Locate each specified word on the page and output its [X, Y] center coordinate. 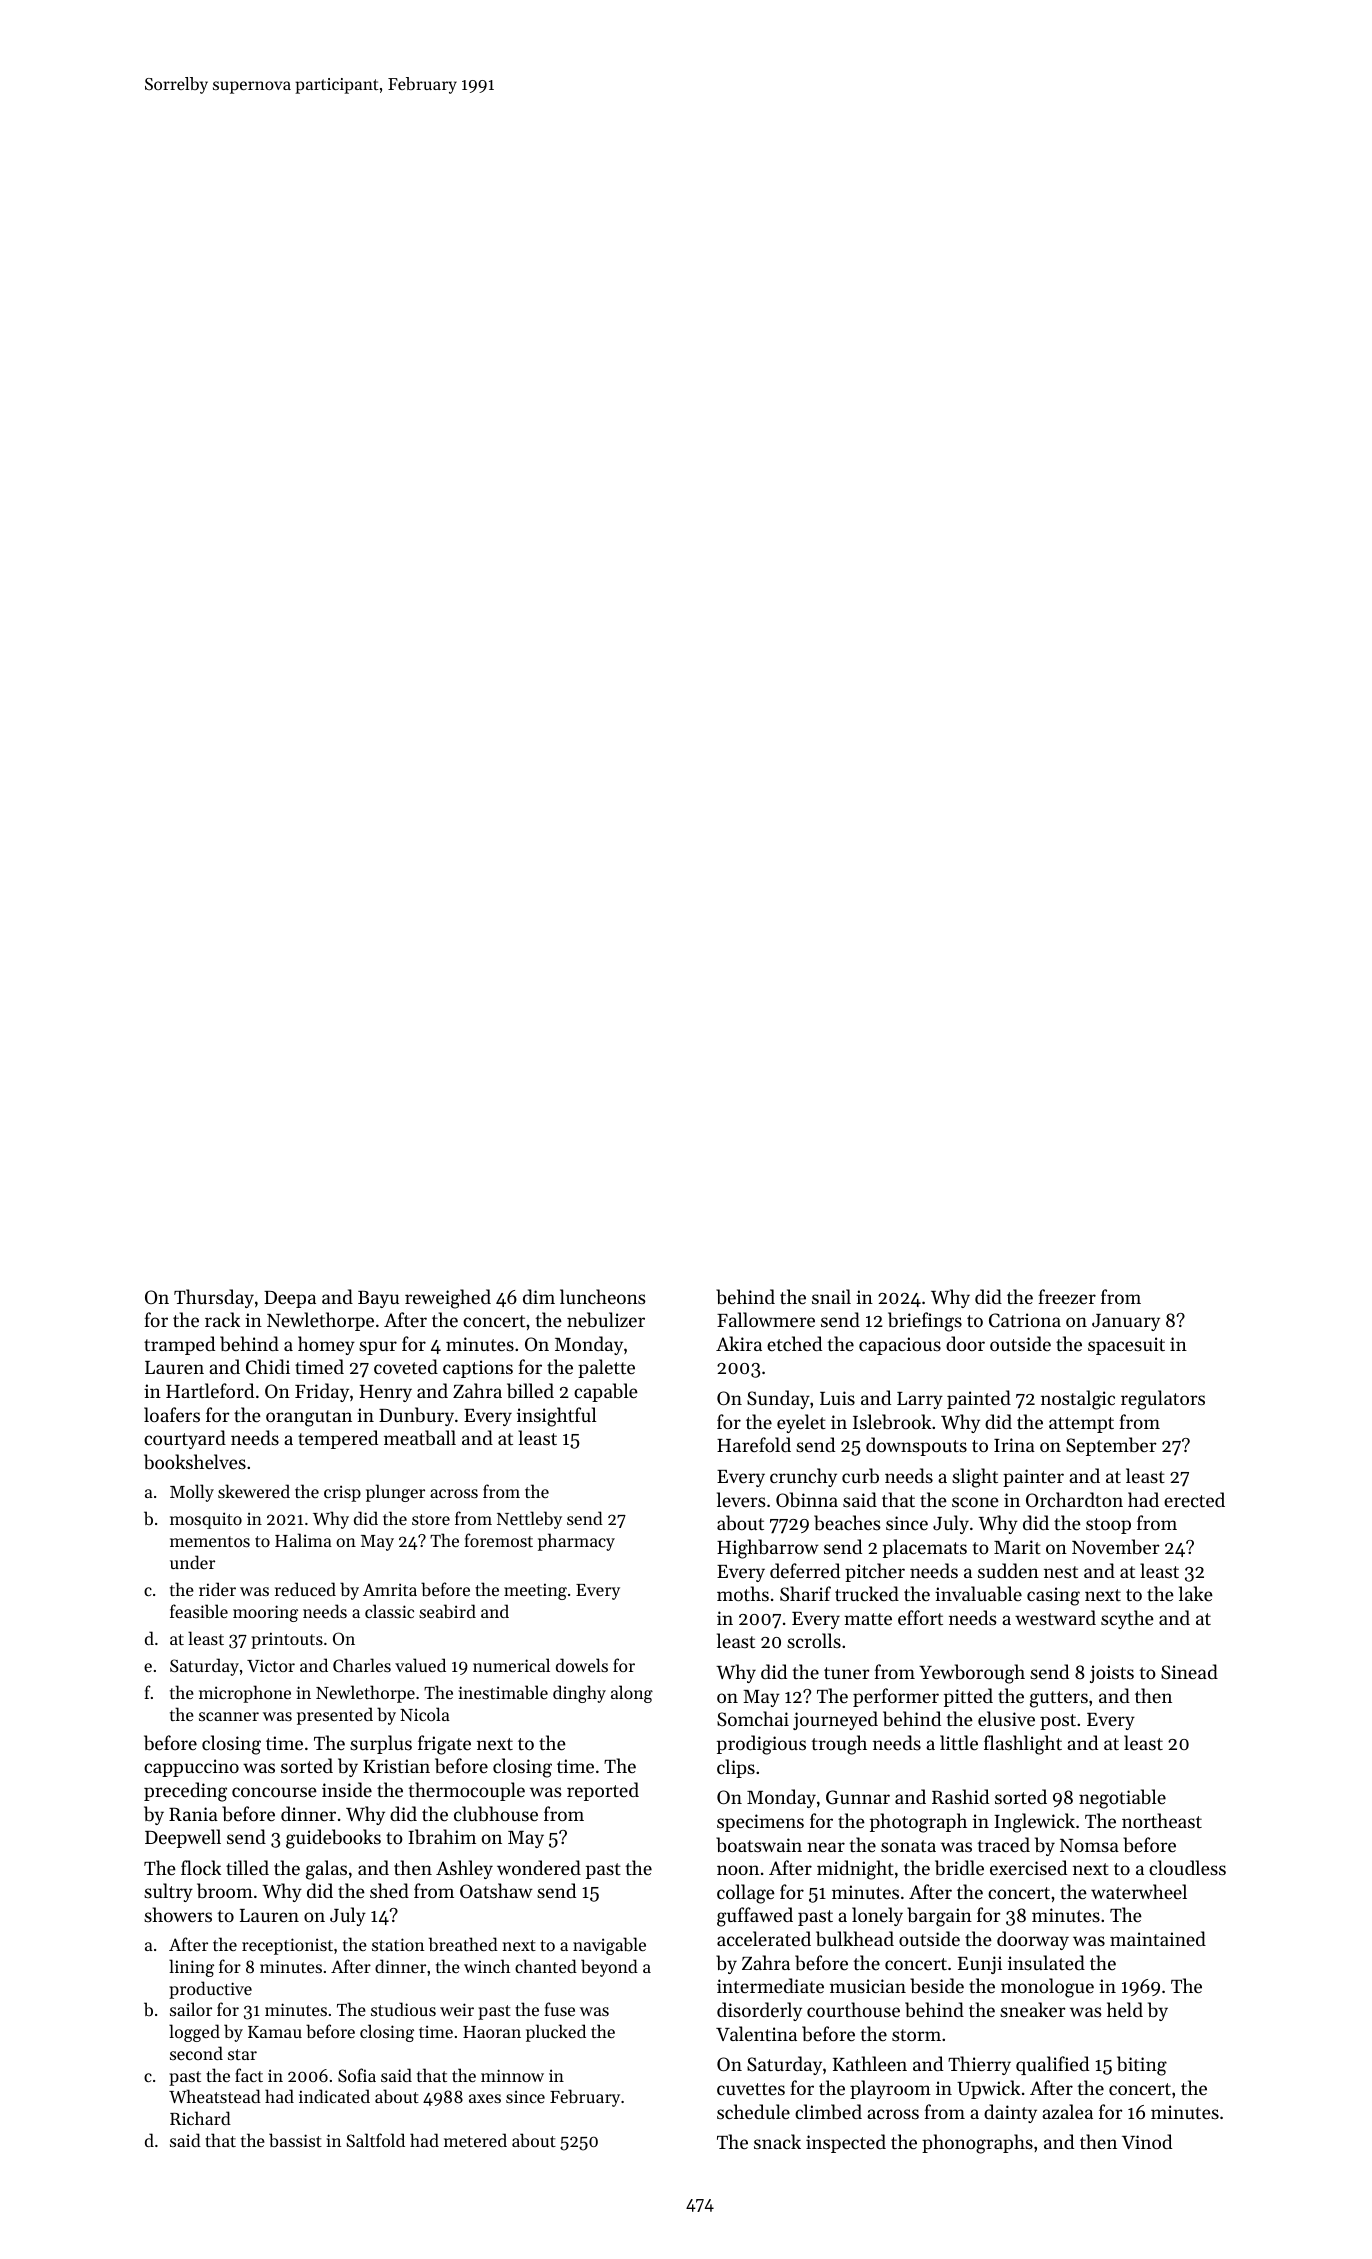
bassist [295, 2140]
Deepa [290, 1299]
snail [831, 1296]
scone [975, 1502]
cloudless [1187, 1867]
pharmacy [576, 1542]
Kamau [275, 2032]
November [1116, 1547]
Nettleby [529, 1520]
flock [201, 1867]
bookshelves [195, 1462]
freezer [1067, 1296]
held [1125, 2009]
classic [389, 1611]
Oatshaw [496, 1890]
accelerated [764, 1938]
